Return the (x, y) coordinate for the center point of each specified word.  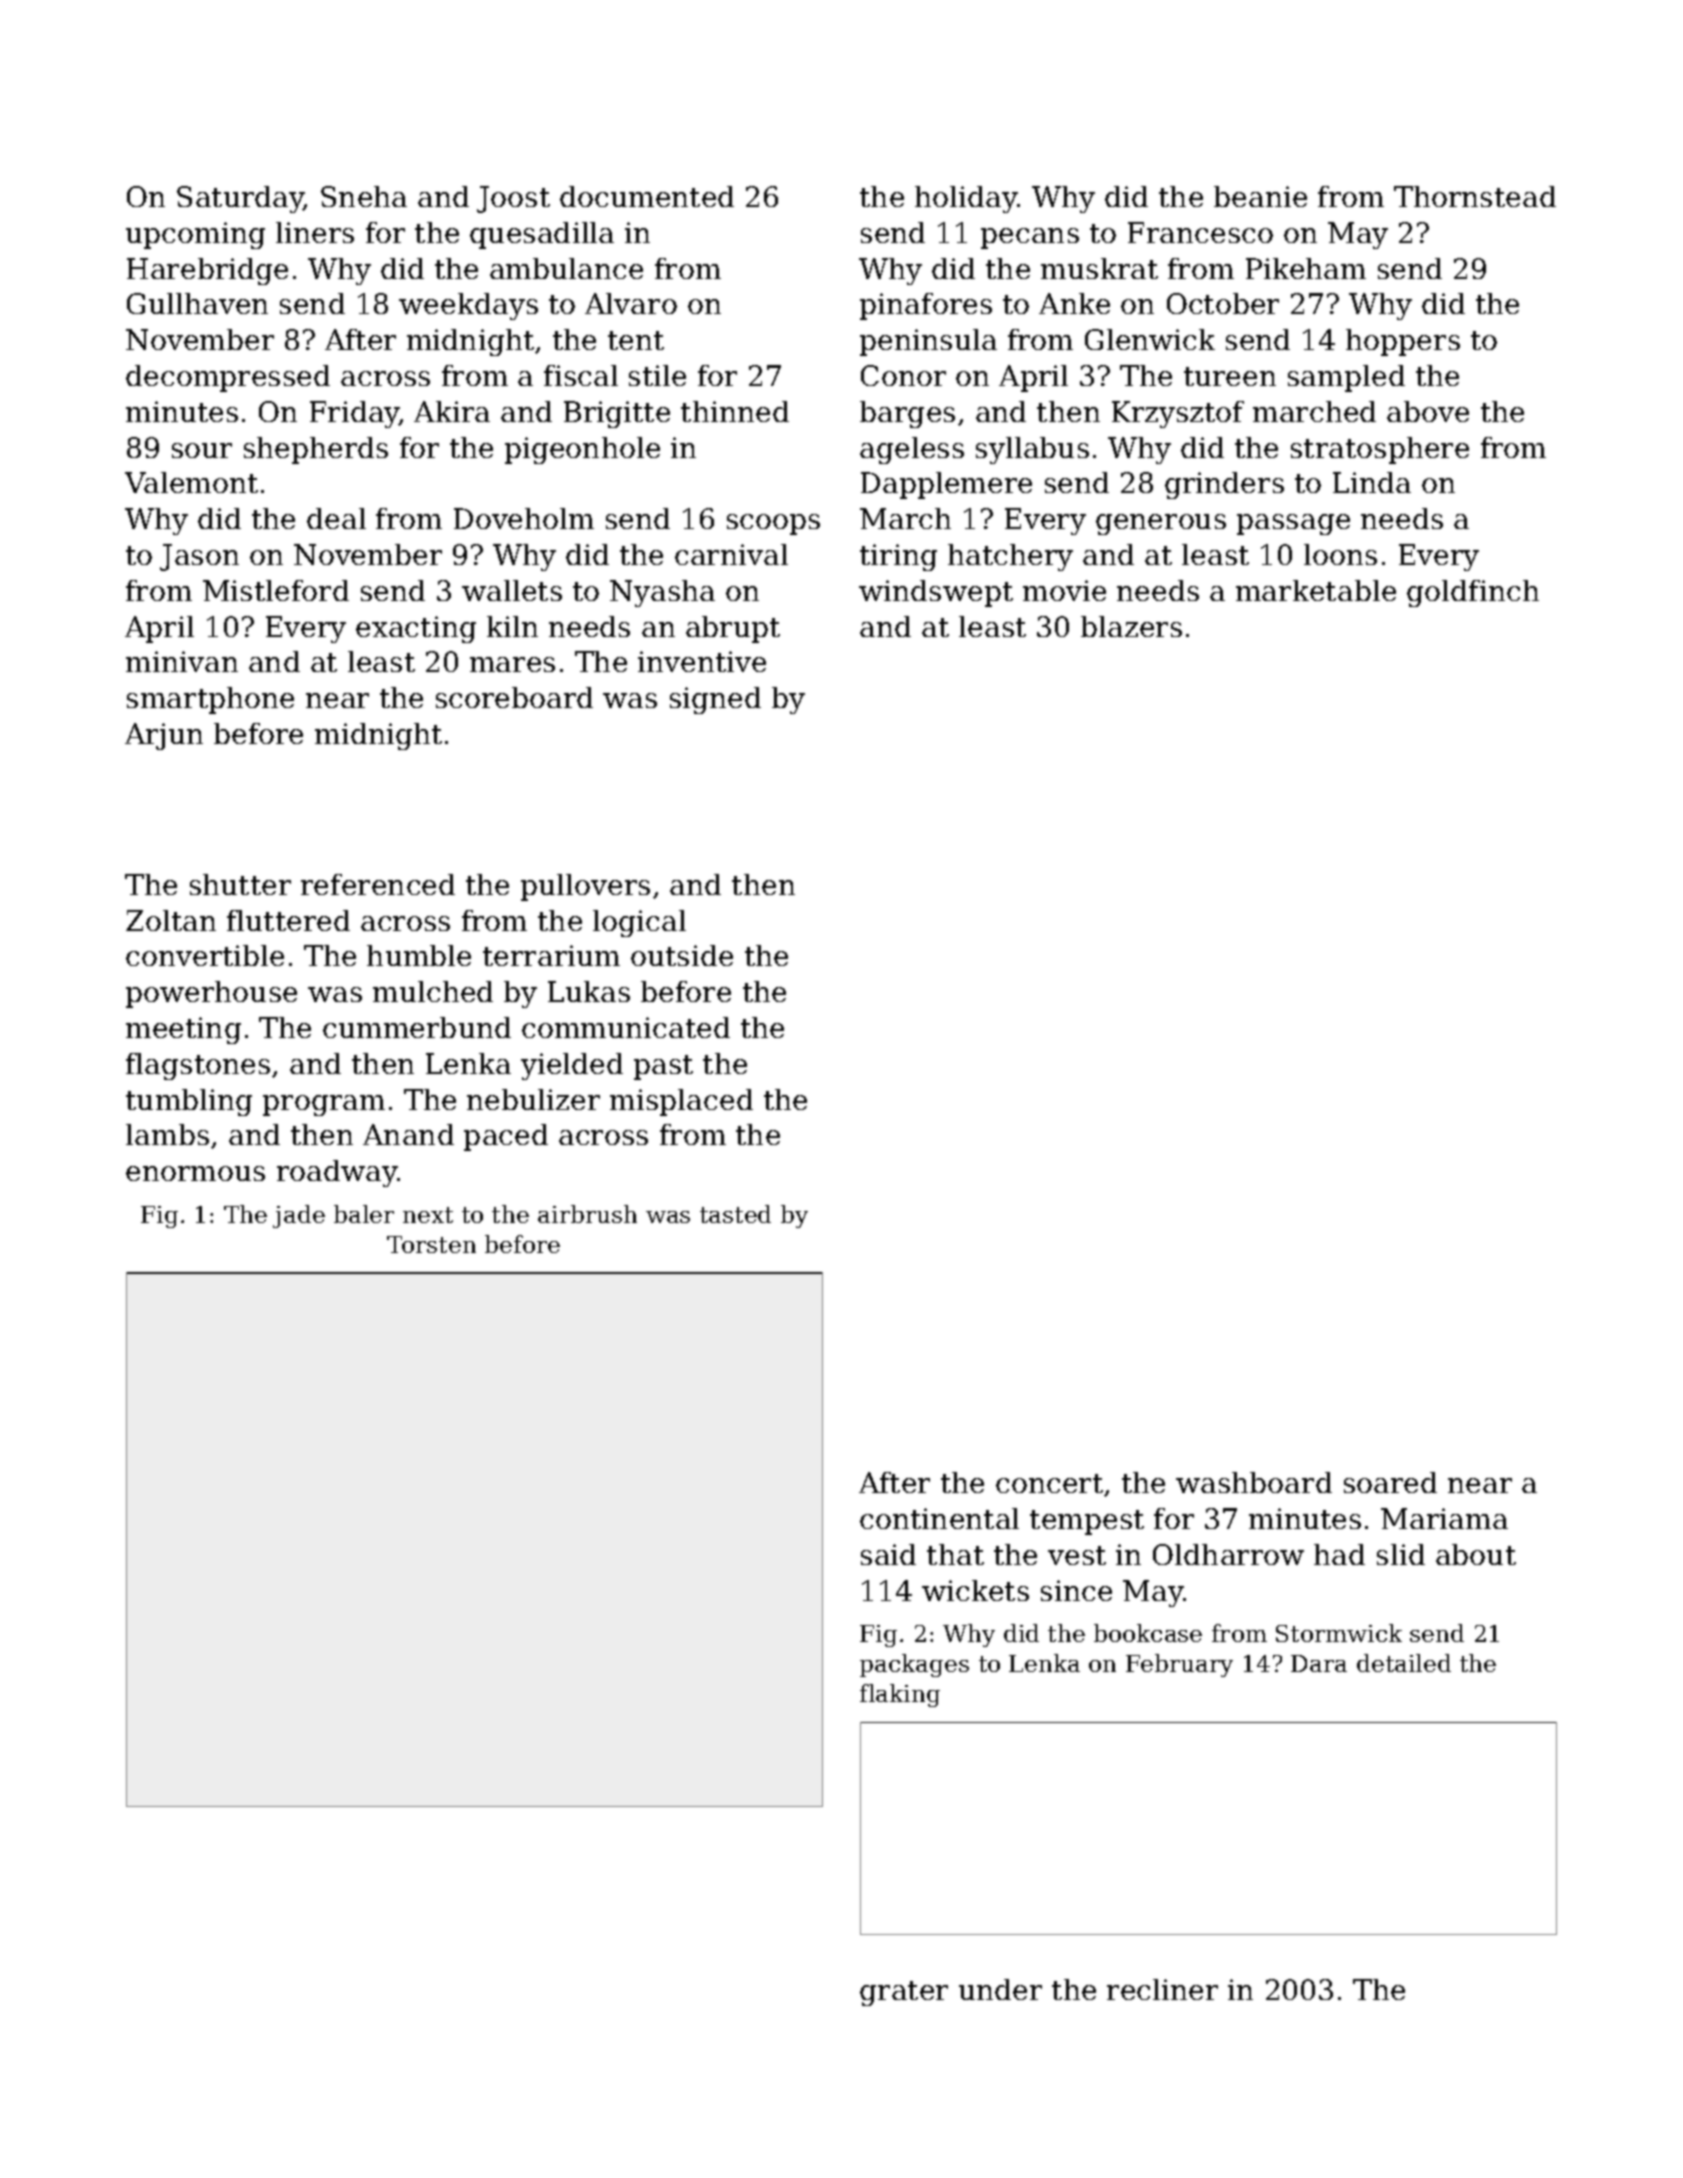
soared (1390, 1482)
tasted (735, 1214)
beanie (1260, 196)
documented (647, 196)
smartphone (210, 700)
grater (904, 1993)
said (888, 1554)
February (1179, 1665)
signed (715, 700)
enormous (195, 1173)
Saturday (240, 199)
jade (299, 1216)
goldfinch (1473, 593)
